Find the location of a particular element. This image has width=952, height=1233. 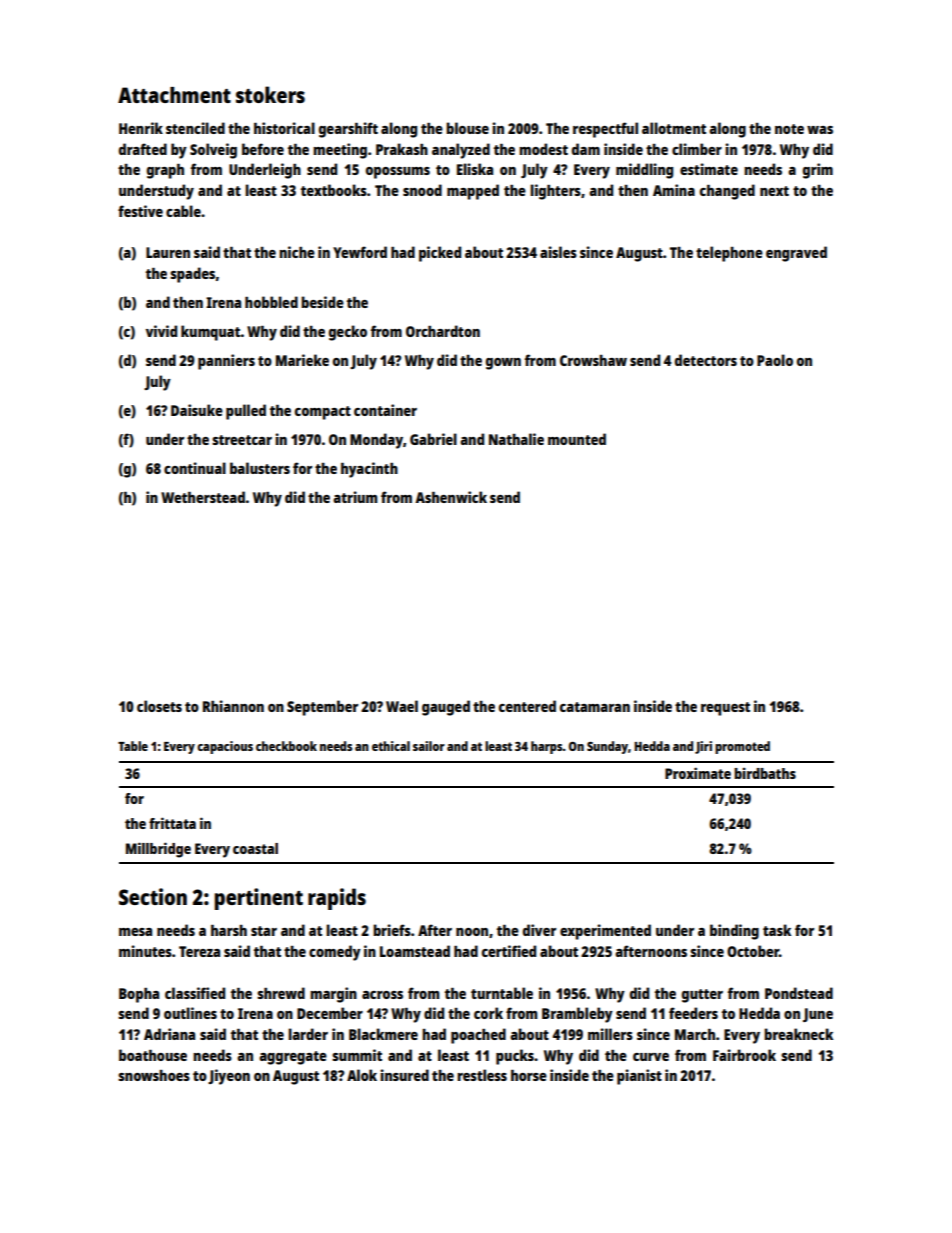

mounted is located at coordinates (577, 439).
